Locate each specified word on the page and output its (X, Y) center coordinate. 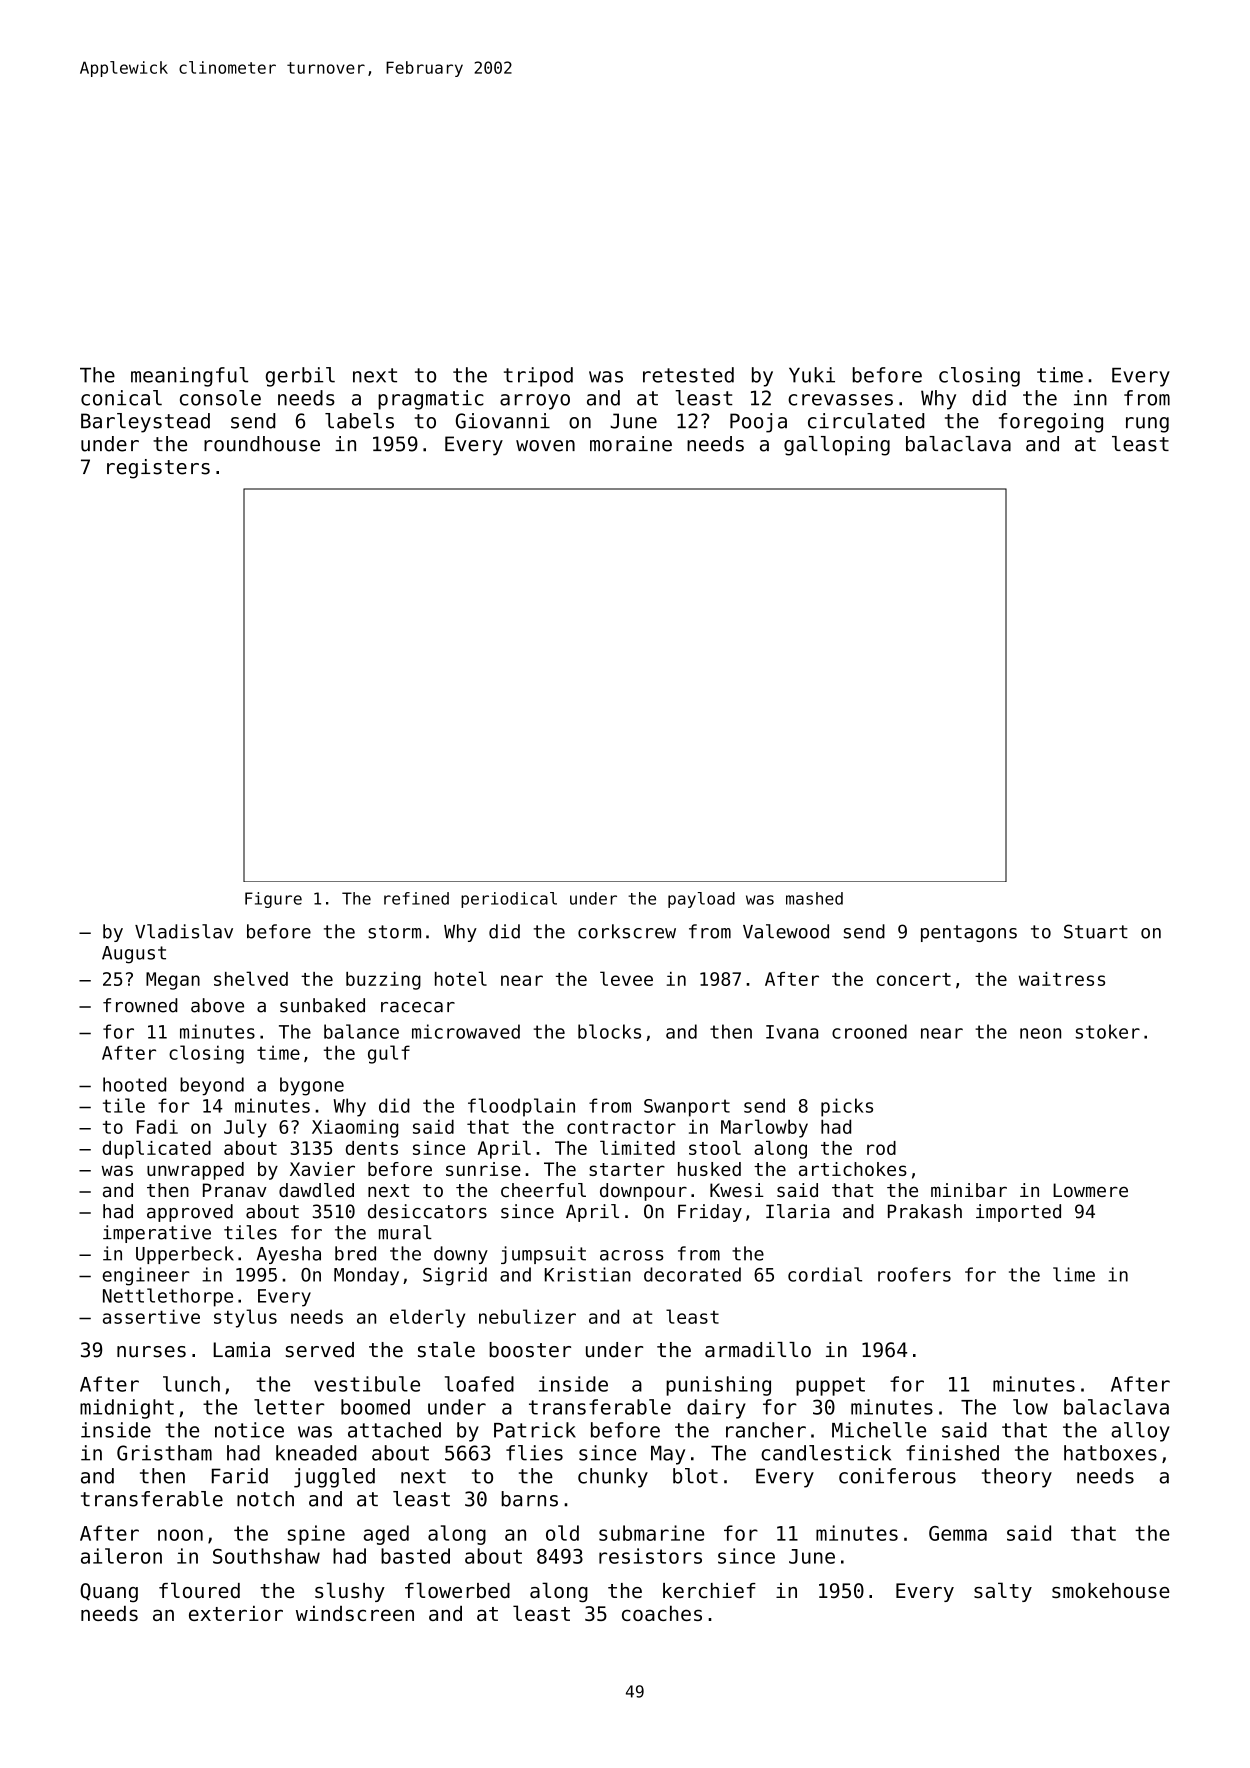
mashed (814, 898)
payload (701, 900)
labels (359, 421)
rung (1147, 425)
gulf (389, 1054)
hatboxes (1110, 1453)
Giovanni (503, 421)
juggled (334, 1478)
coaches (662, 1613)
